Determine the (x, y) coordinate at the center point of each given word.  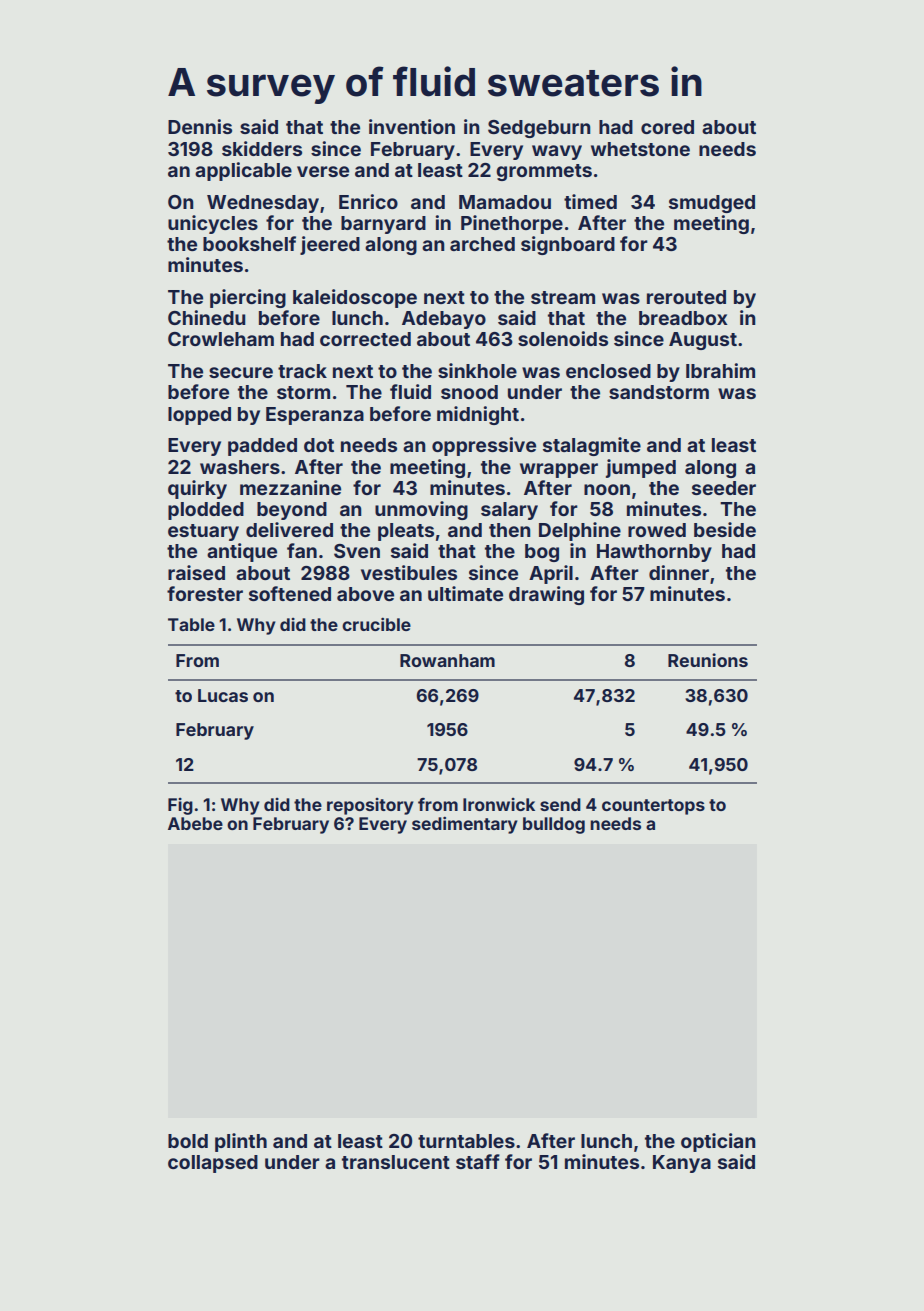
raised (196, 572)
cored (667, 127)
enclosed (608, 371)
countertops (653, 807)
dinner (679, 572)
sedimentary (465, 825)
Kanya (682, 1164)
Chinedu (207, 317)
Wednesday (263, 204)
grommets (544, 172)
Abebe (195, 823)
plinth (241, 1142)
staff (478, 1161)
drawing (546, 595)
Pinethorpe (512, 224)
